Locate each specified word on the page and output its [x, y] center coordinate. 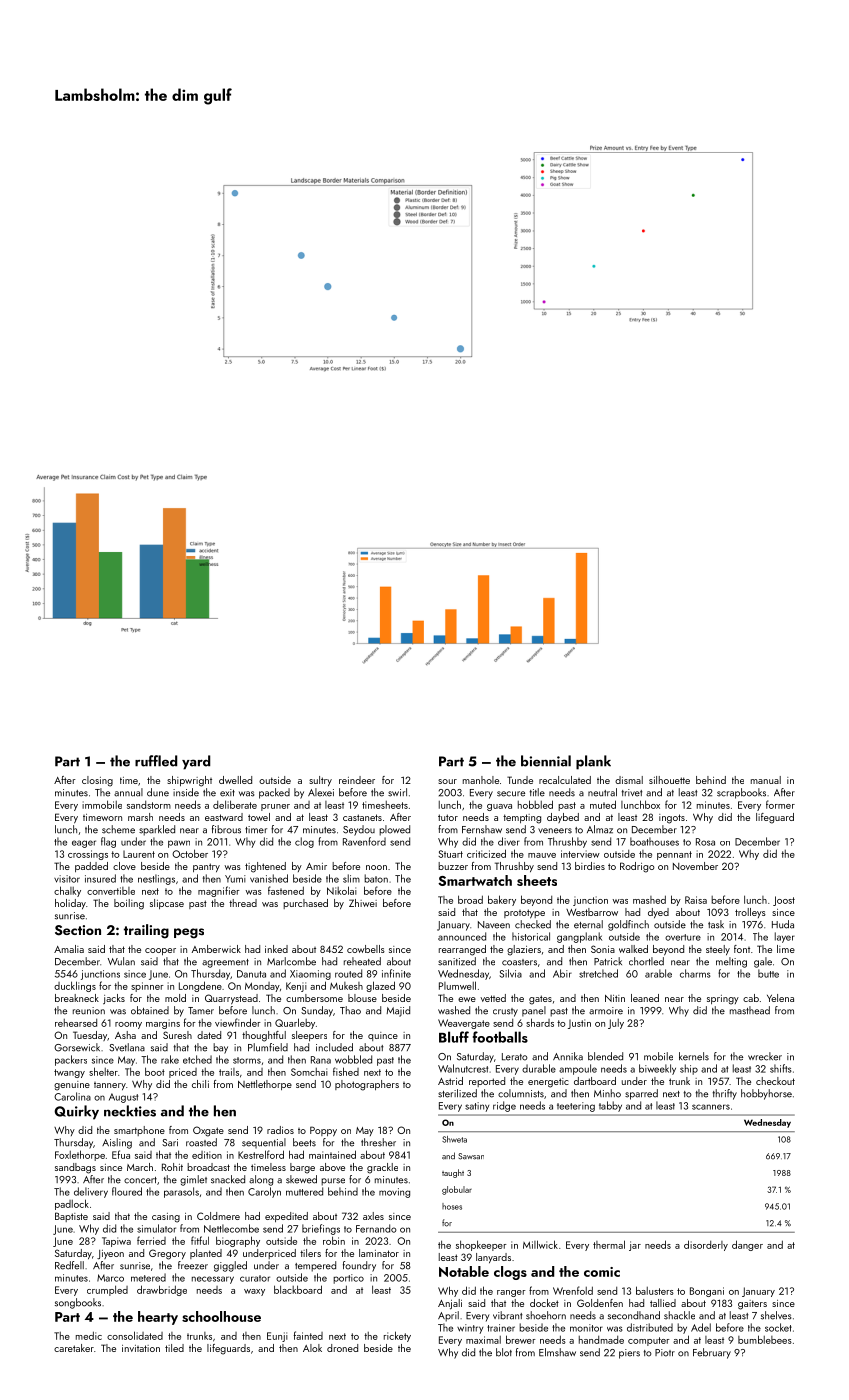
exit [227, 793]
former [780, 804]
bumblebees [765, 1339]
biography [238, 1241]
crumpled [107, 1290]
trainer [501, 1328]
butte [768, 973]
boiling [129, 904]
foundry [359, 1266]
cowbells [366, 949]
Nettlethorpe [265, 1085]
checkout [775, 1081]
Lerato [515, 1057]
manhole [481, 780]
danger [747, 1245]
